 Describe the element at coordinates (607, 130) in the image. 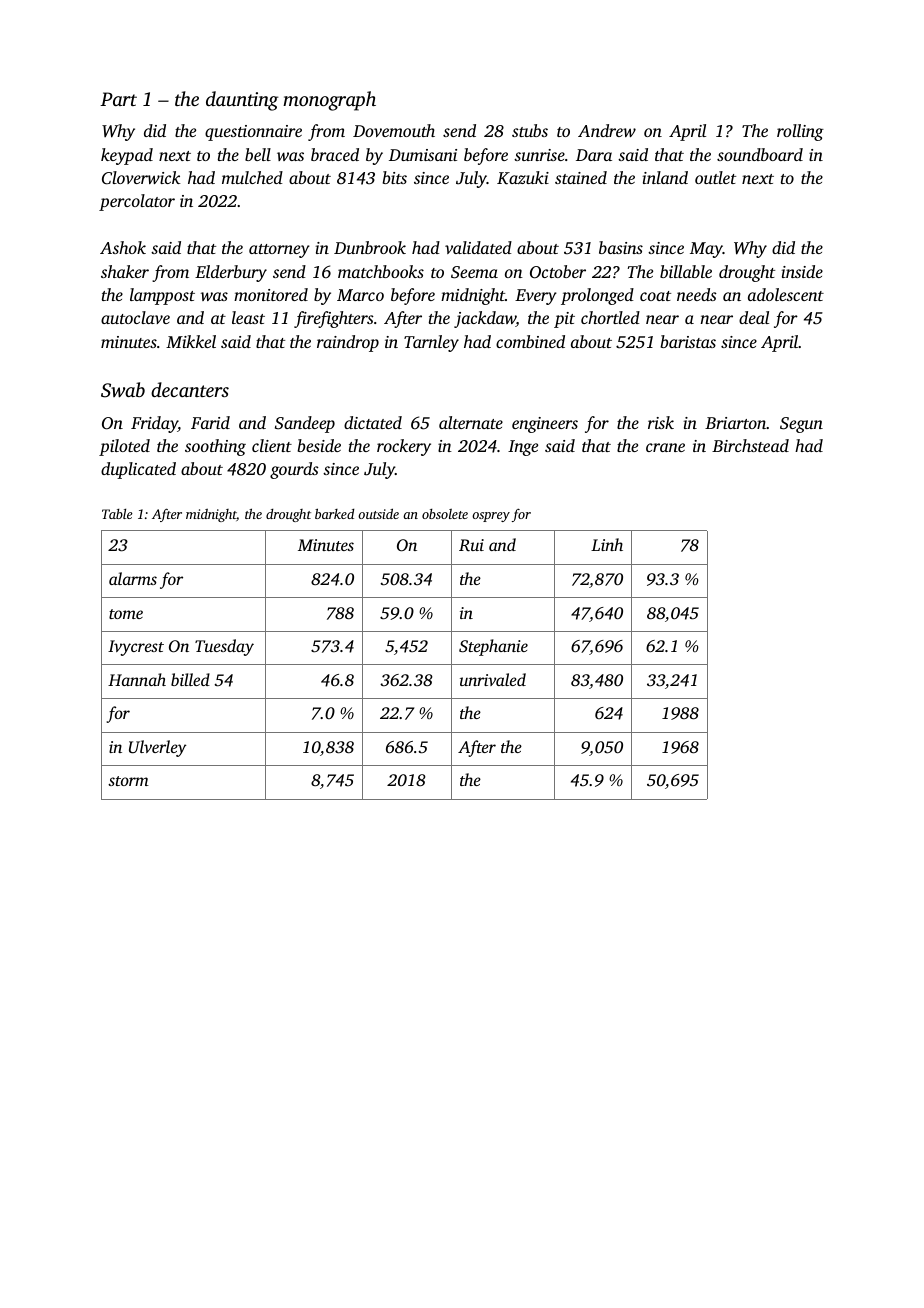

I see `Andrew` at that location.
